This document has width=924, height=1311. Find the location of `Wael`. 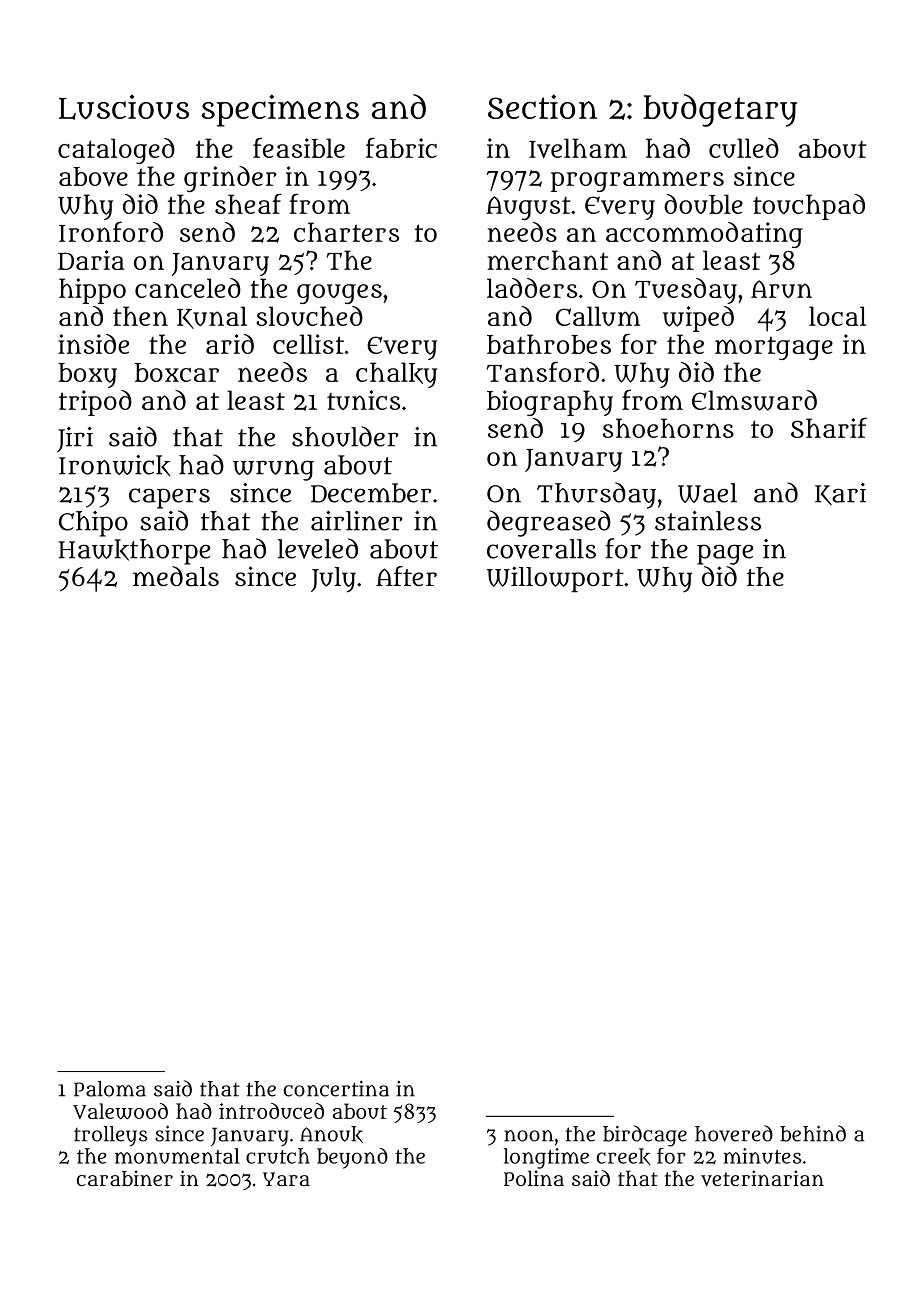

Wael is located at coordinates (707, 493).
